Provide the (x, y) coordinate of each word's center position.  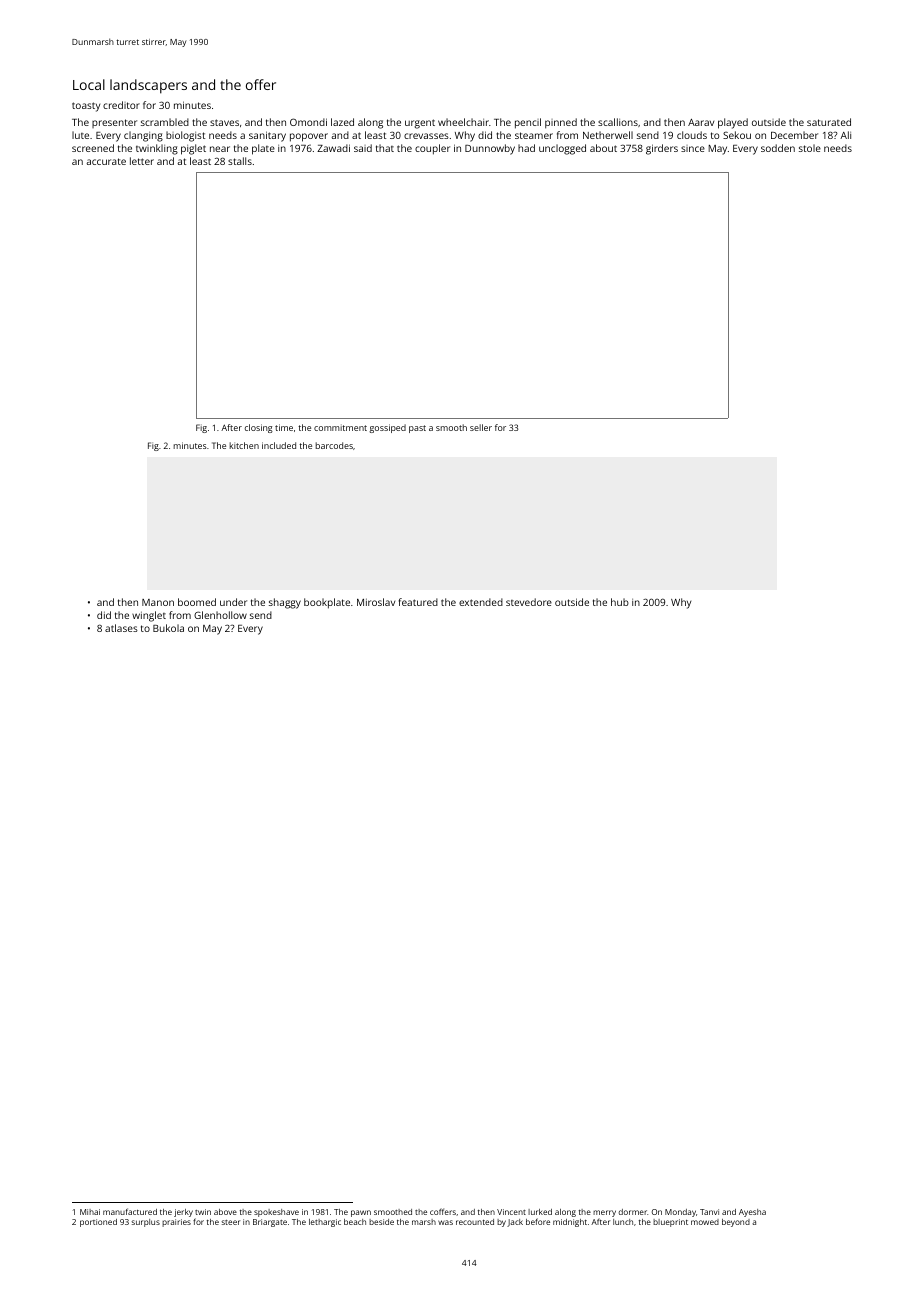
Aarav (701, 122)
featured (418, 602)
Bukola (168, 628)
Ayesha (752, 1213)
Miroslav (376, 602)
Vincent (511, 1212)
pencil (528, 123)
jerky (183, 1213)
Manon (158, 602)
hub (620, 602)
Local (89, 84)
